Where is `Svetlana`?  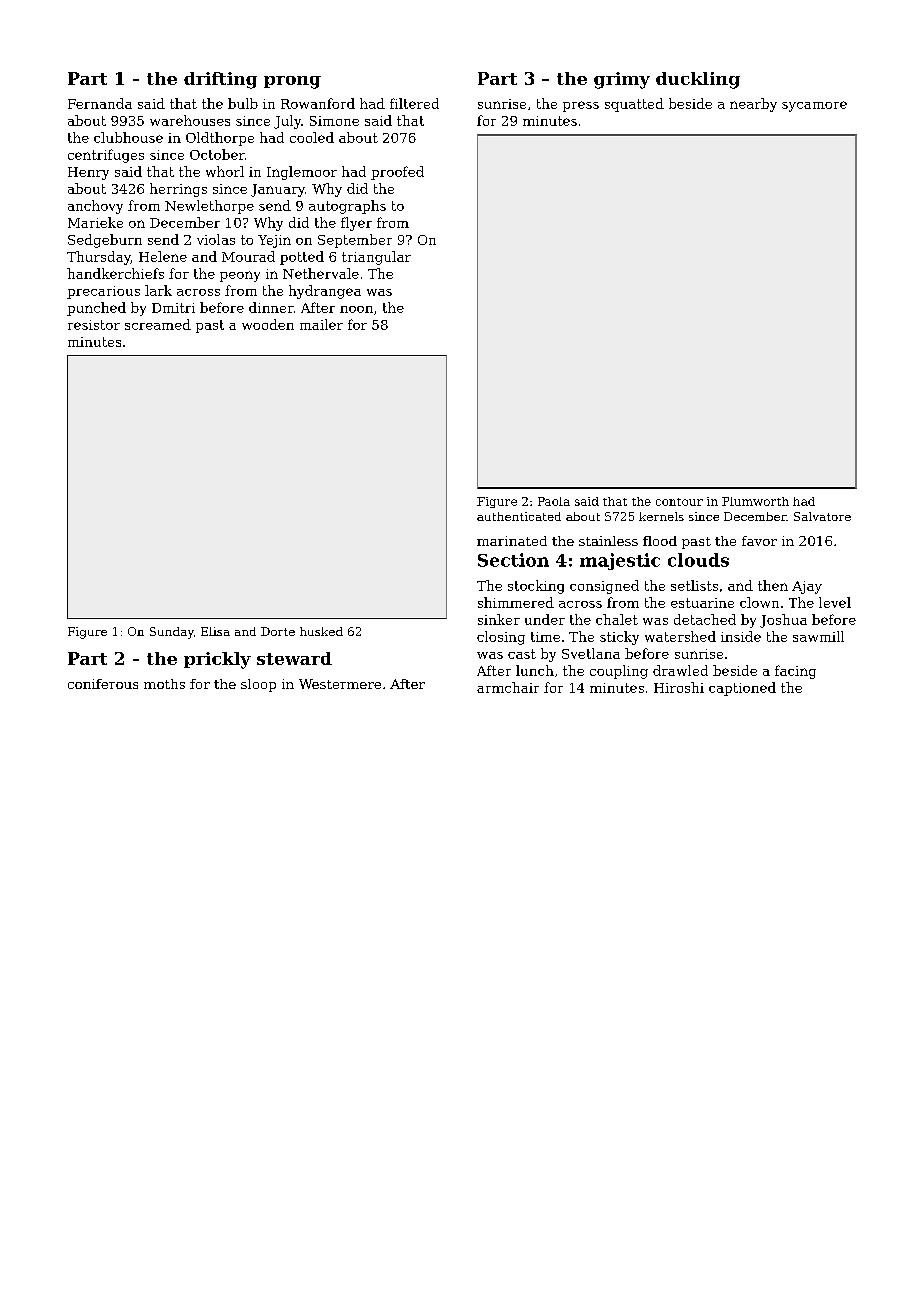
Svetlana is located at coordinates (591, 653).
